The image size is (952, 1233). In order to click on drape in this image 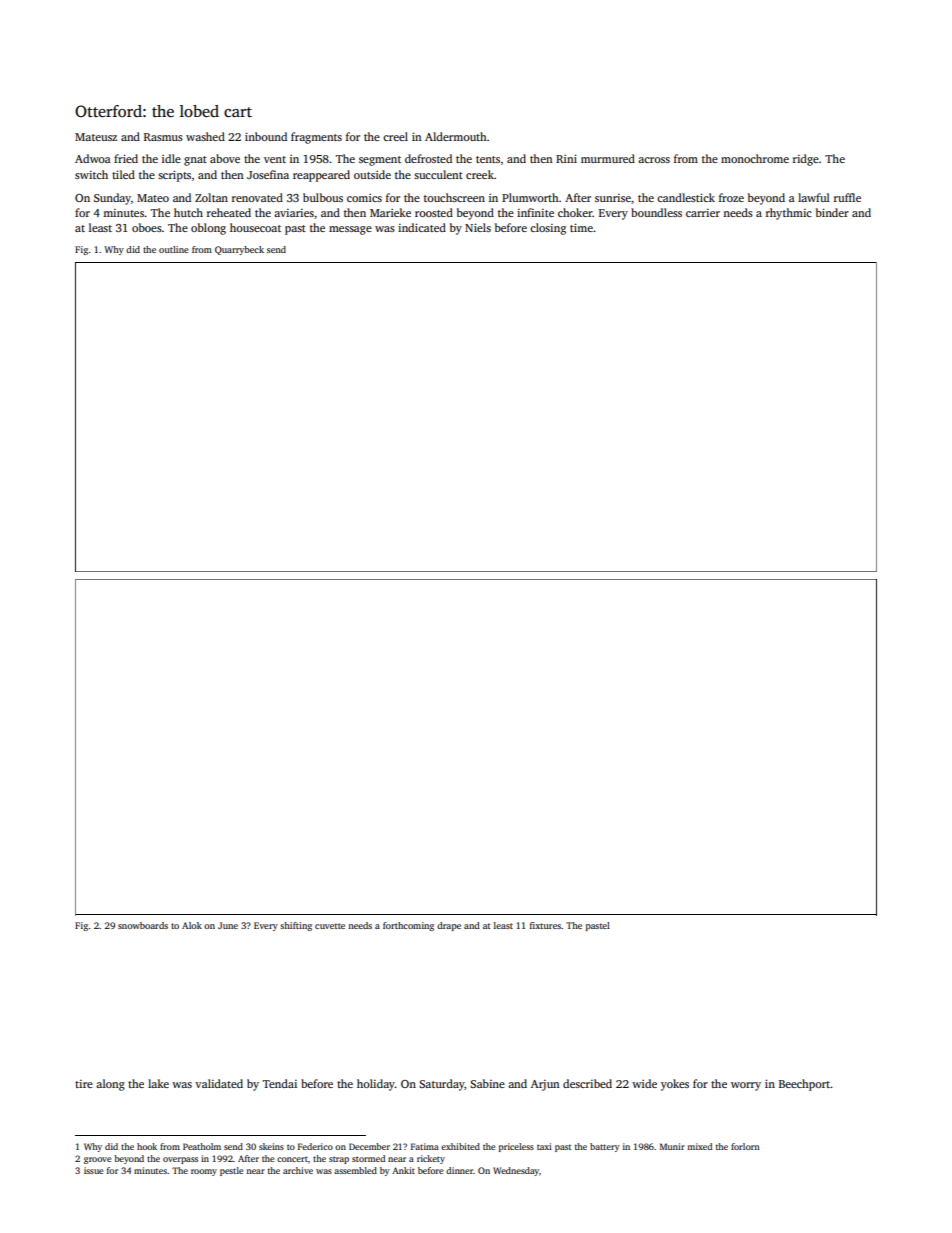, I will do `click(449, 926)`.
